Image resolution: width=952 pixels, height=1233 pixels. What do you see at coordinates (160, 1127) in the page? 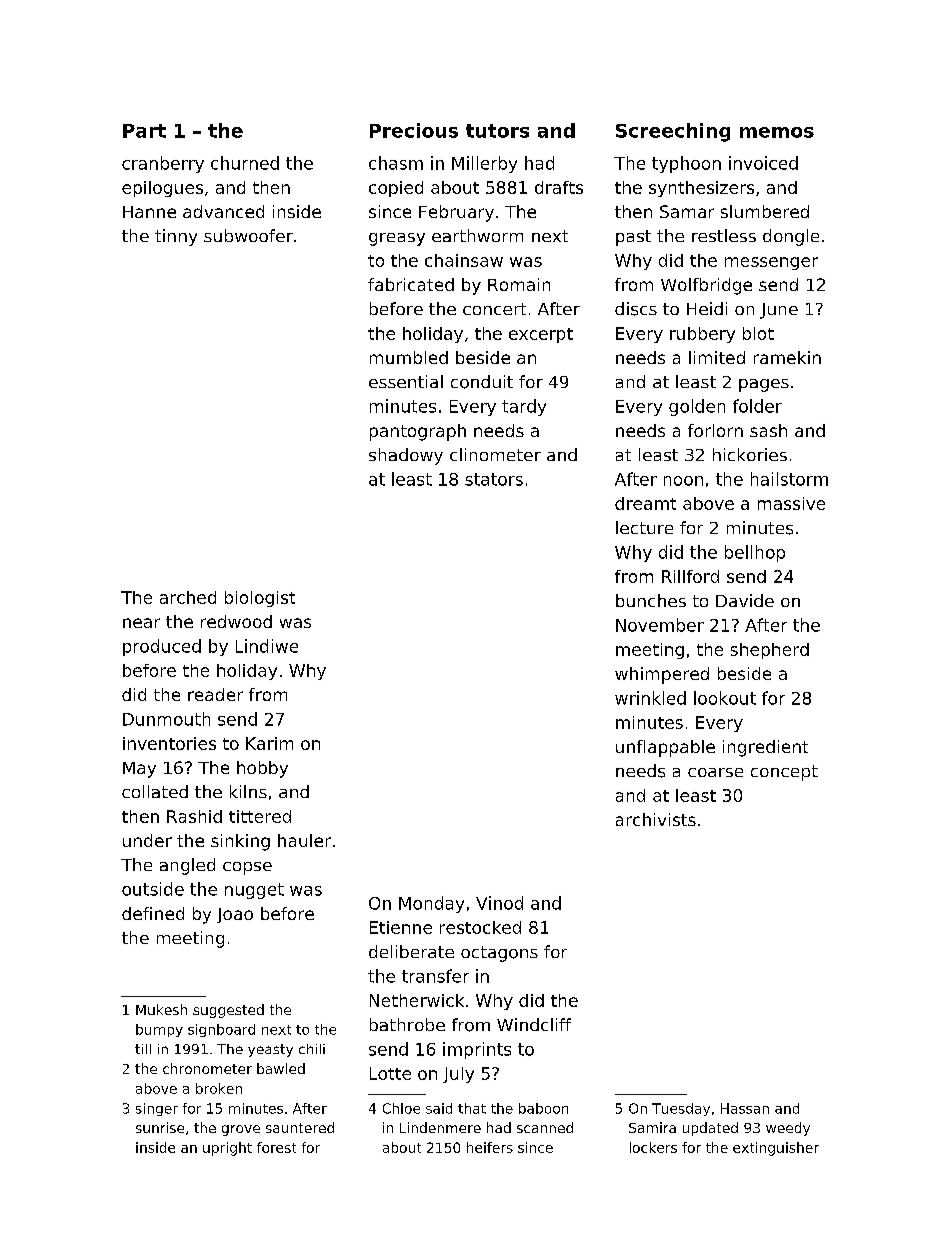
I see `sunrise` at bounding box center [160, 1127].
